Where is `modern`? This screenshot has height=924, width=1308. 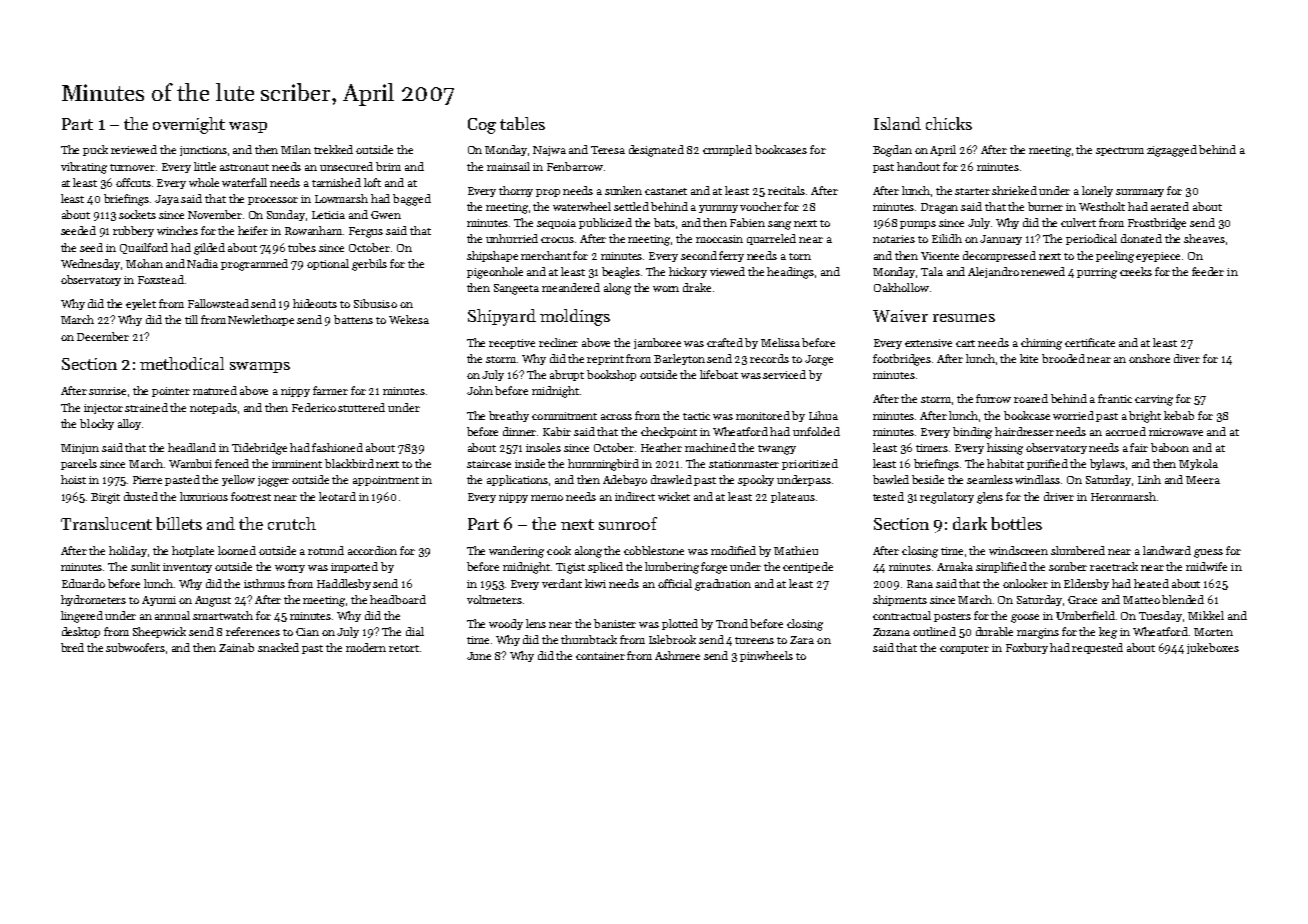
modern is located at coordinates (366, 647).
